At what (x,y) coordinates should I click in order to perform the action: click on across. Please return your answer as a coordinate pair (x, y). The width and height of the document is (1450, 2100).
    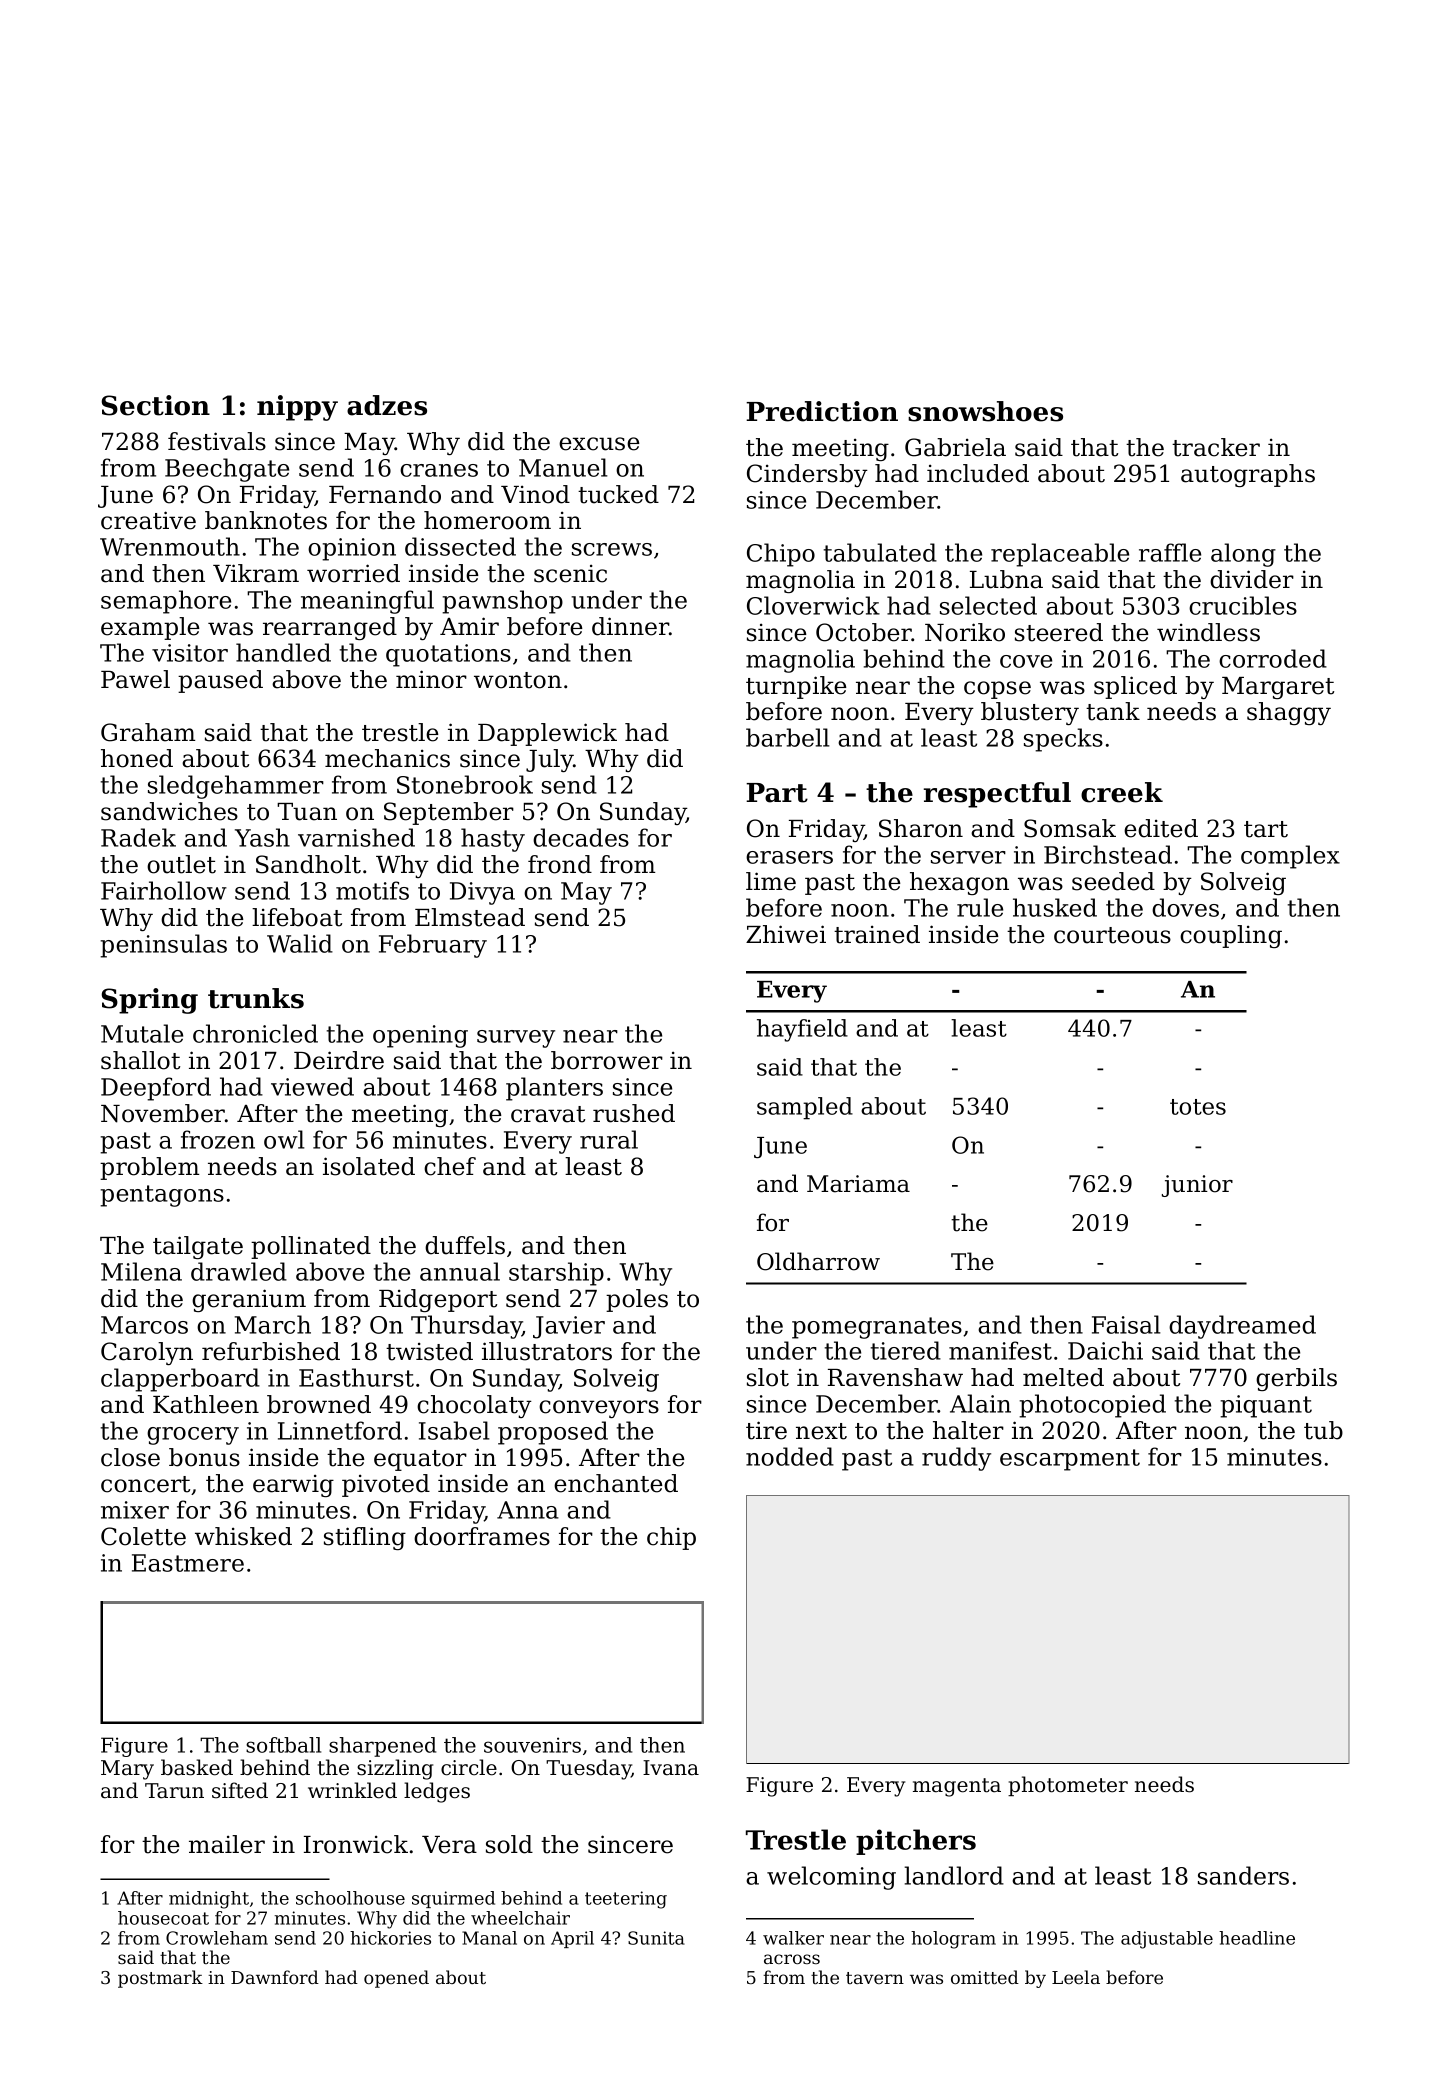
    Looking at the image, I should click on (792, 1959).
